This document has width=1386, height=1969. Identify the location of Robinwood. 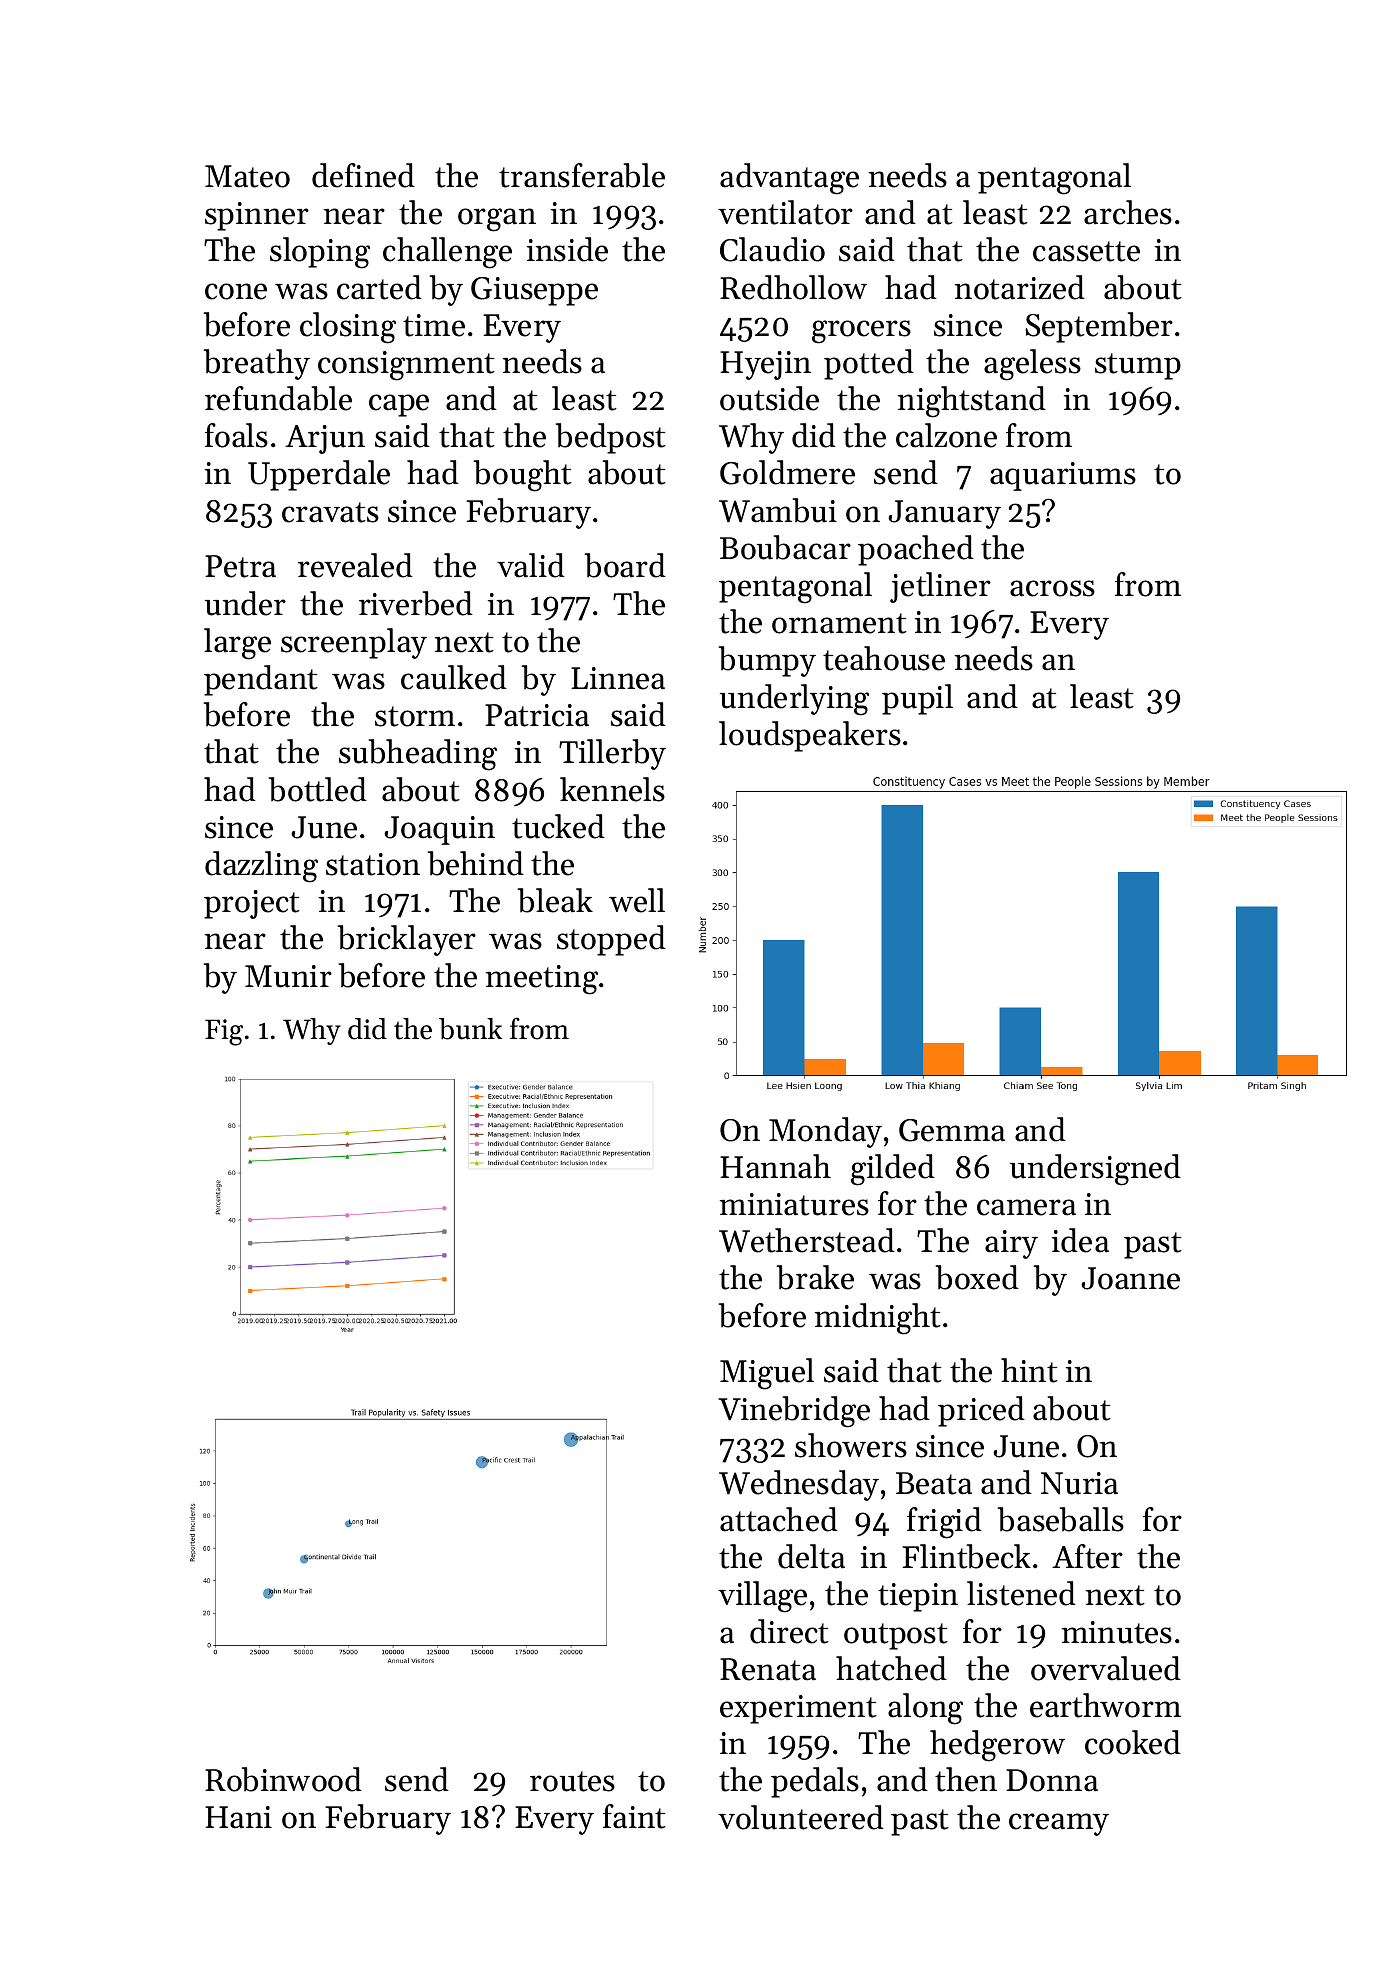
(283, 1779).
